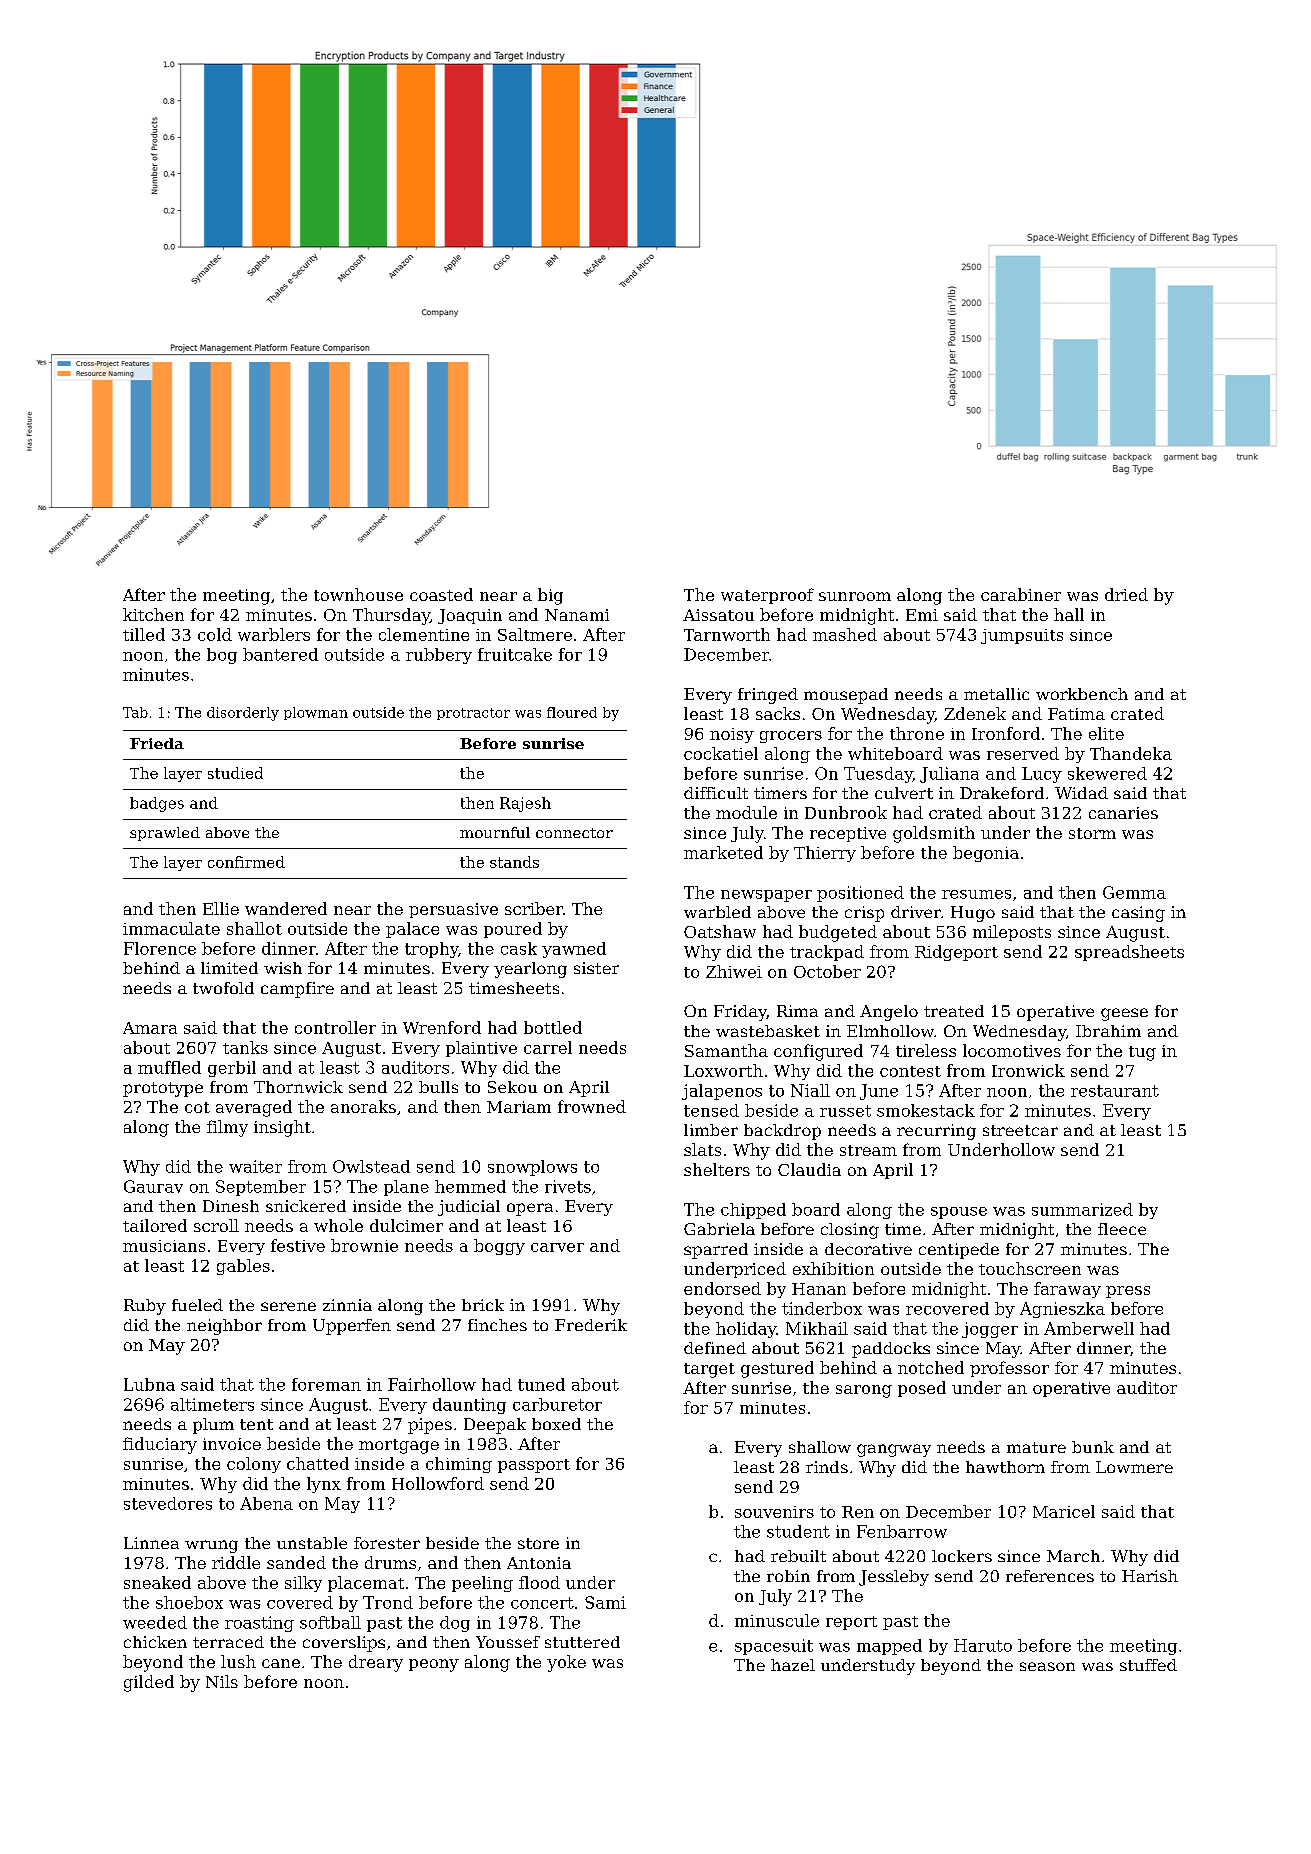 This page has height=1854, width=1311. Describe the element at coordinates (213, 1426) in the page. I see `plum` at that location.
